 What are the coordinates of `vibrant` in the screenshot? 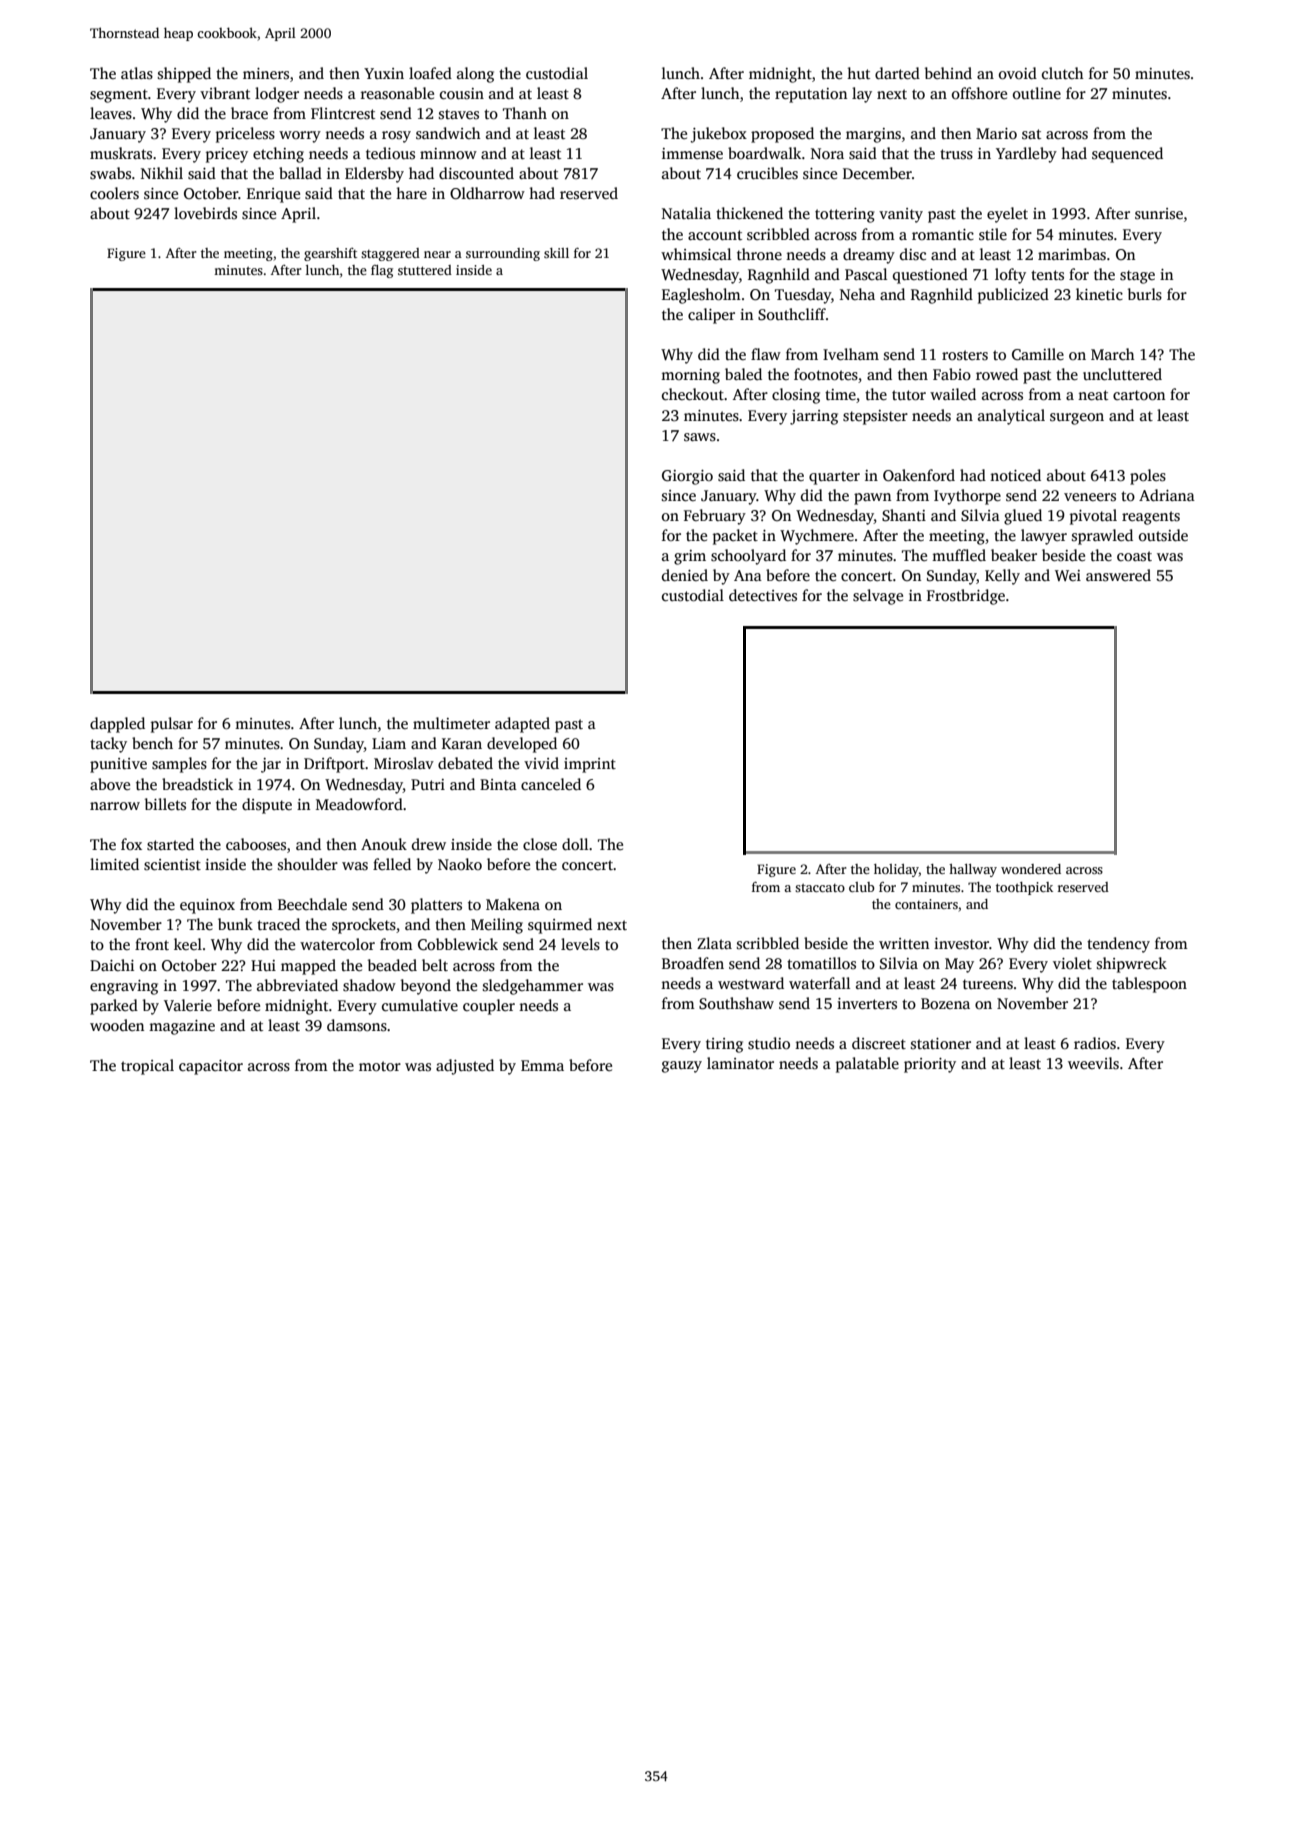 It's located at (225, 93).
